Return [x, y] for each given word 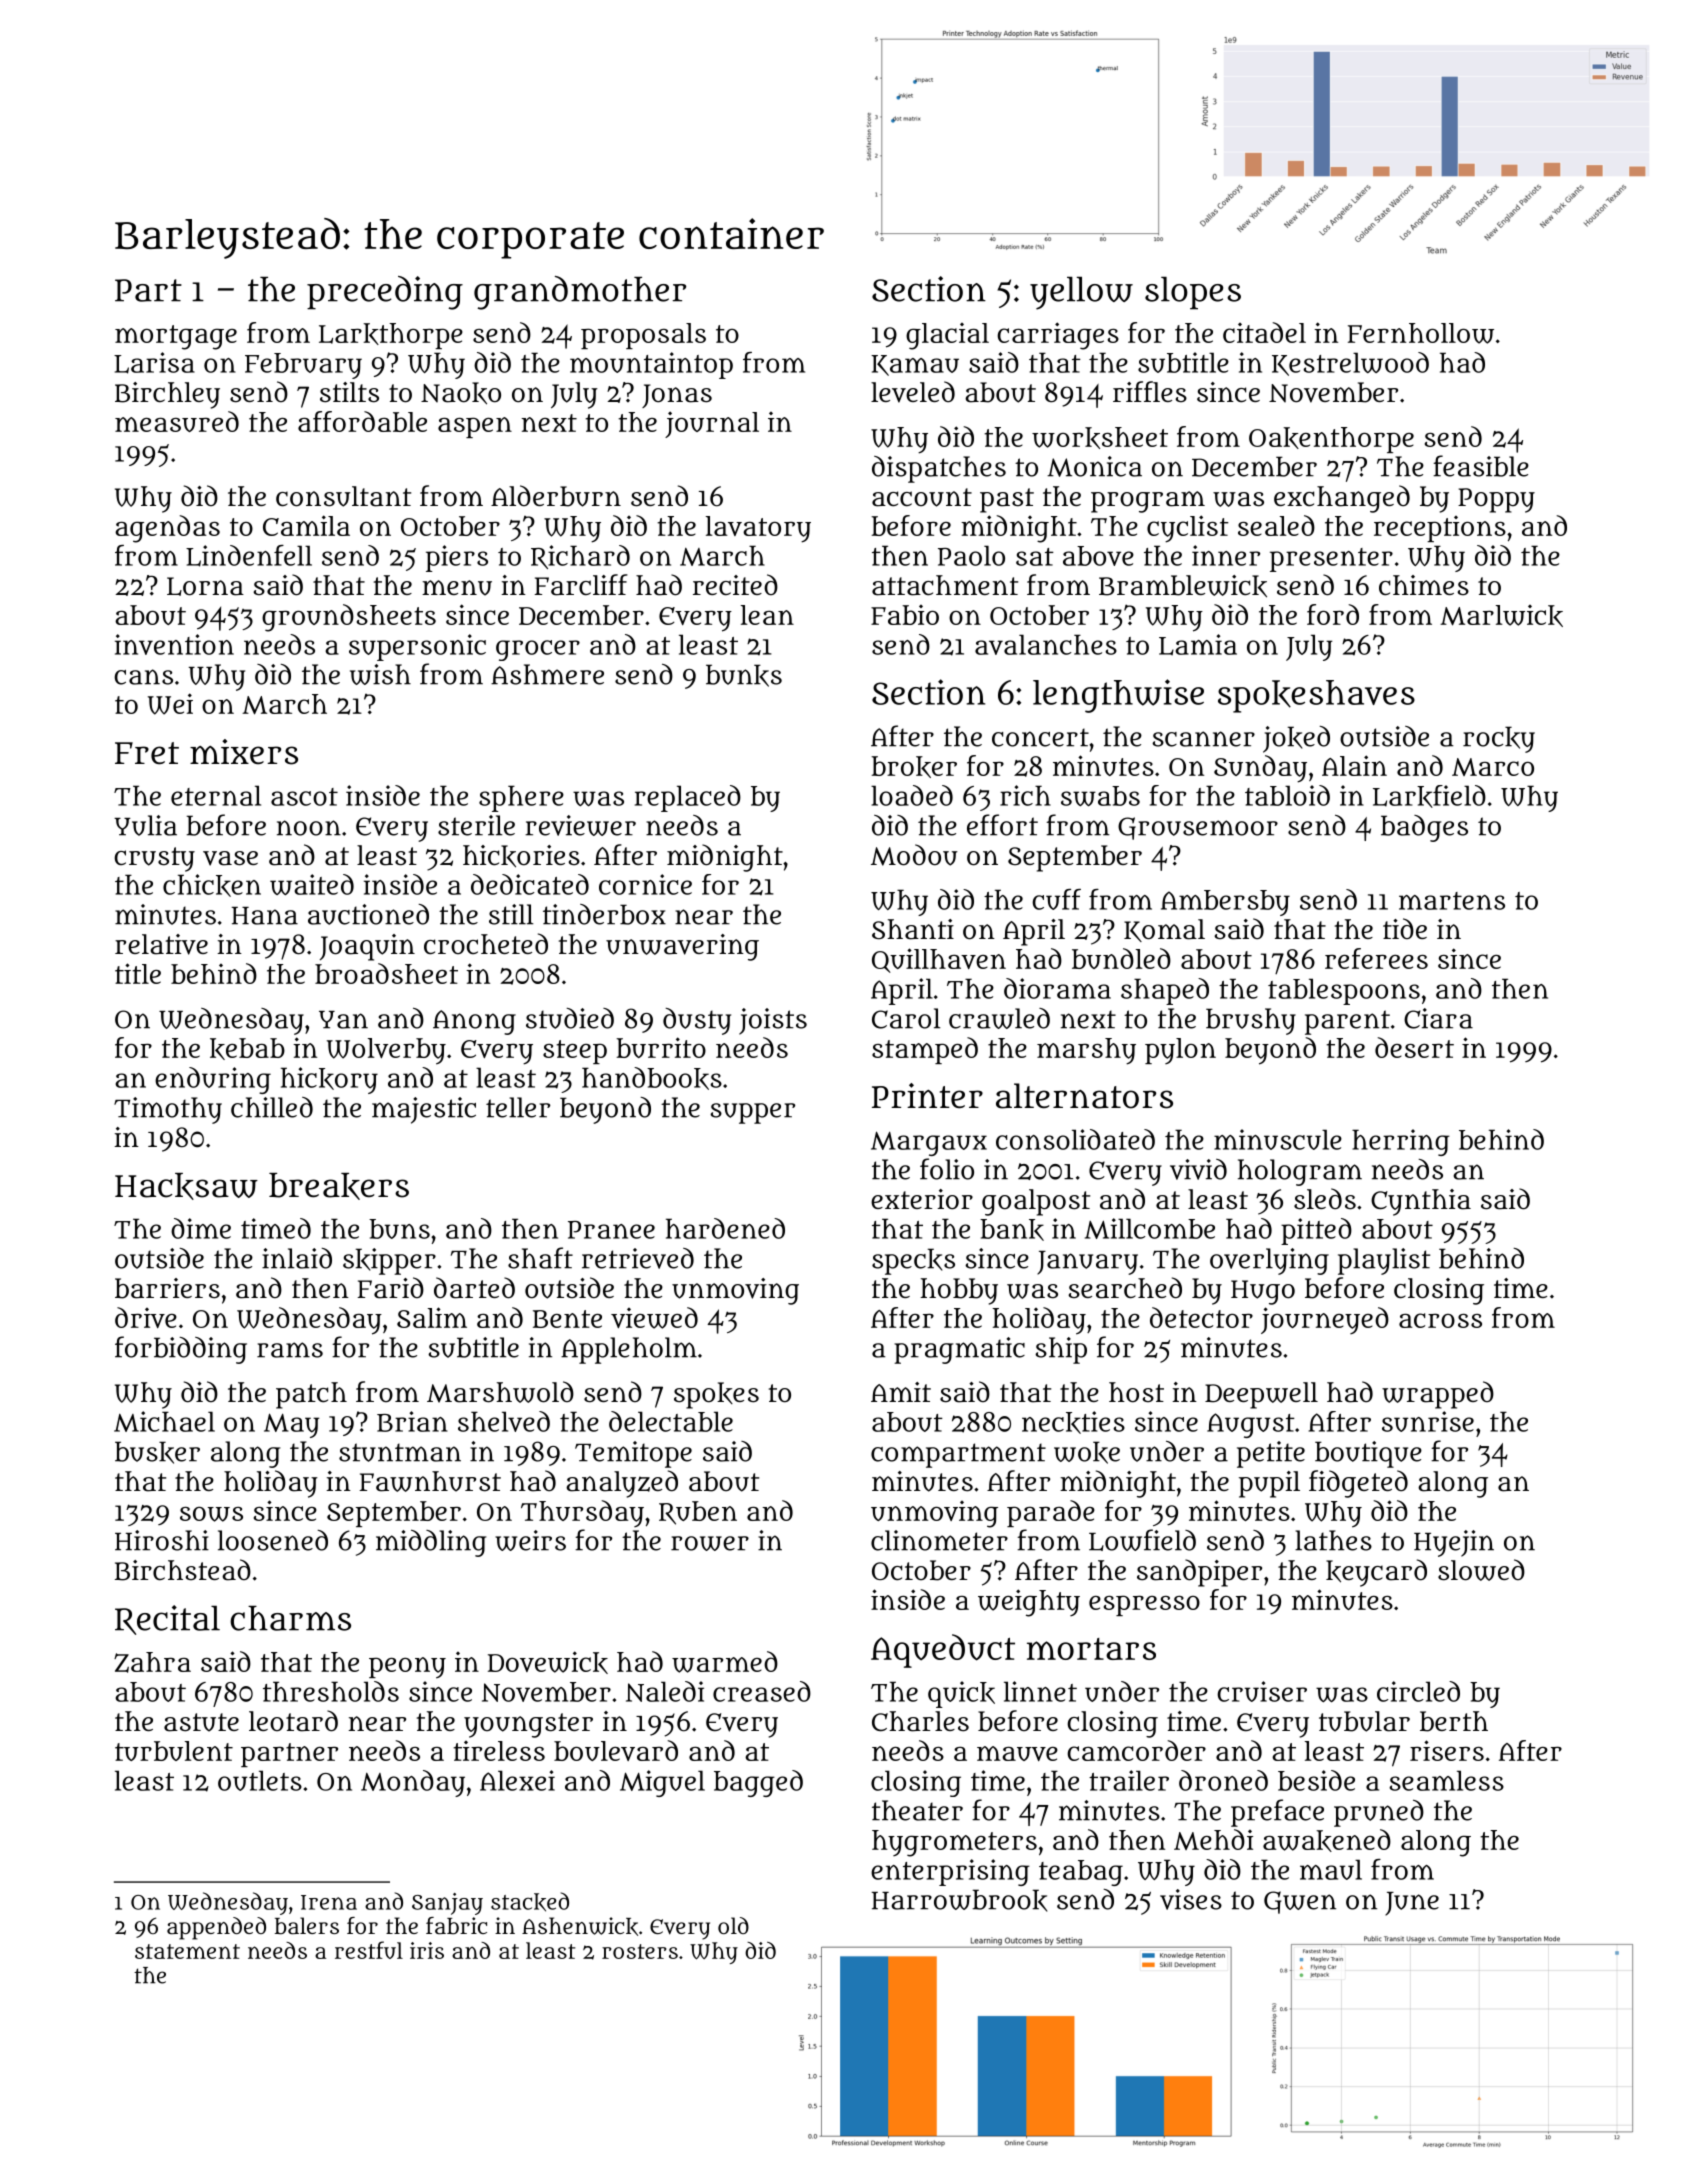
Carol [906, 1018]
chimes [1424, 585]
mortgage [176, 337]
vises [1191, 1899]
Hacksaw [186, 1186]
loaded [912, 795]
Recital [167, 1620]
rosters [640, 1951]
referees [1376, 958]
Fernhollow [1421, 333]
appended [216, 1928]
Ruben [698, 1513]
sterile [476, 825]
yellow [1081, 293]
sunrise [1428, 1421]
